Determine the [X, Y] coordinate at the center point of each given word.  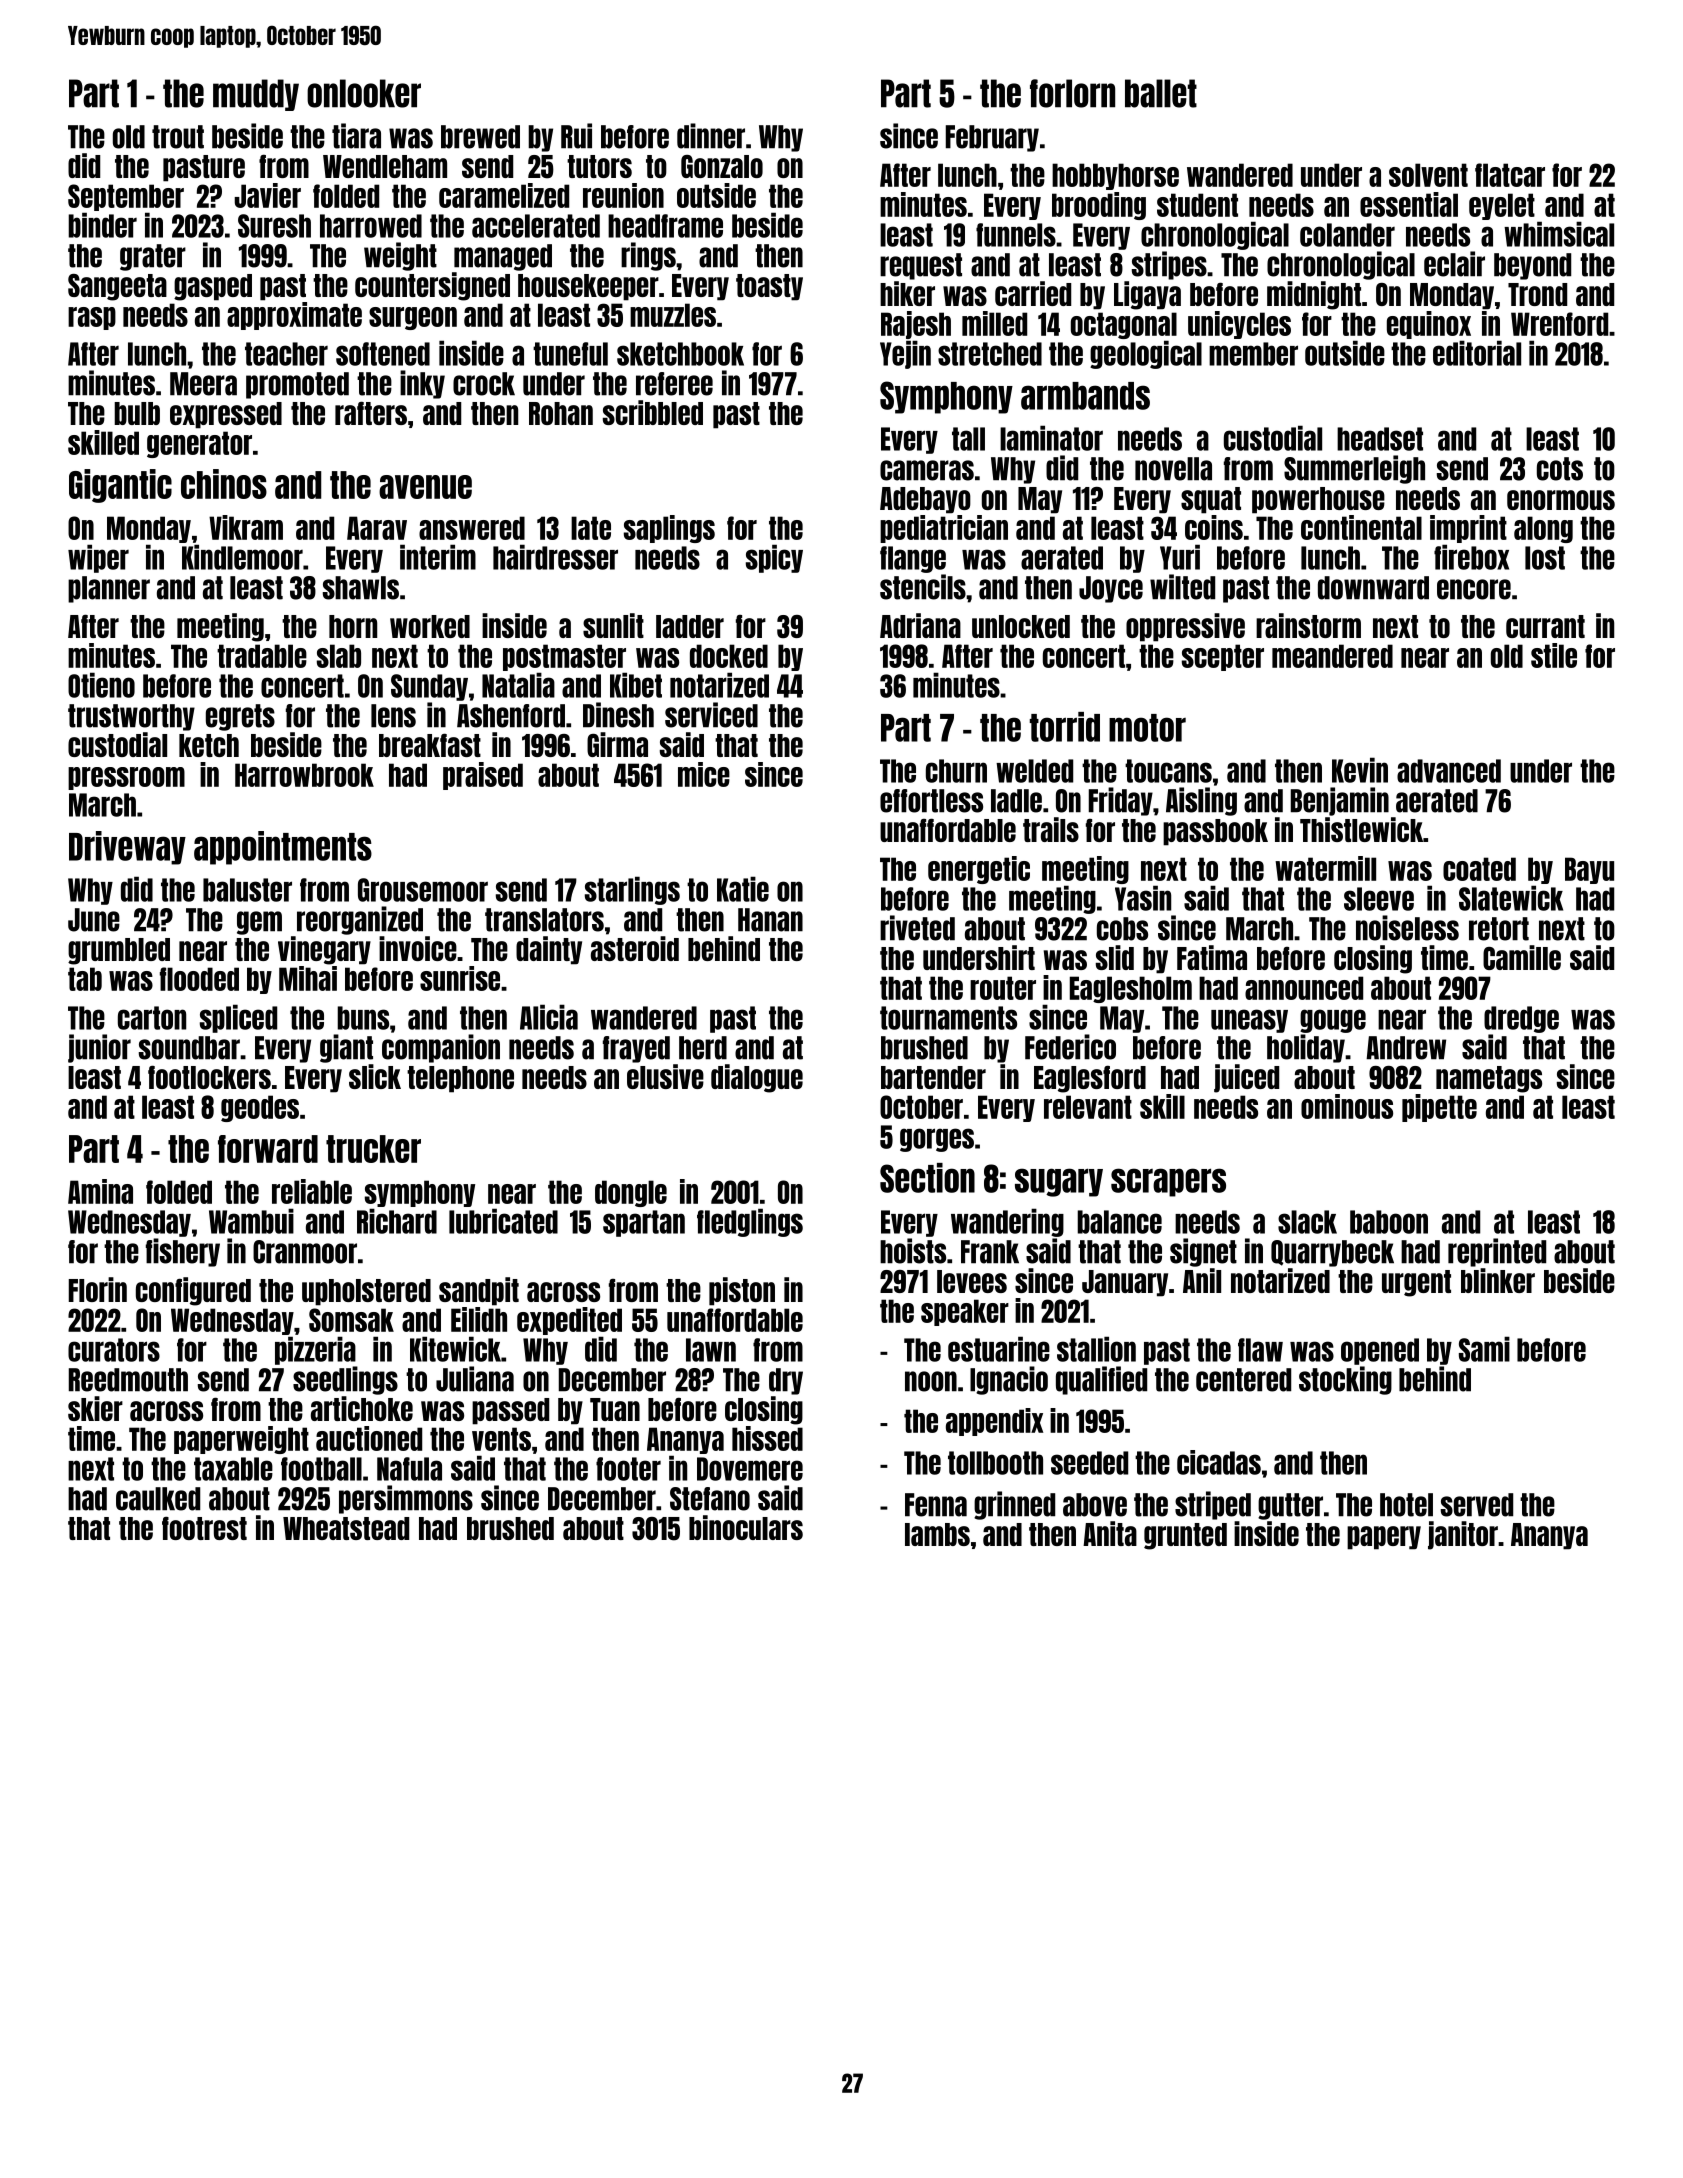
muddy [256, 95]
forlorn [1072, 93]
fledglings [750, 1222]
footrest [204, 1528]
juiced [1246, 1078]
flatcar [1510, 175]
